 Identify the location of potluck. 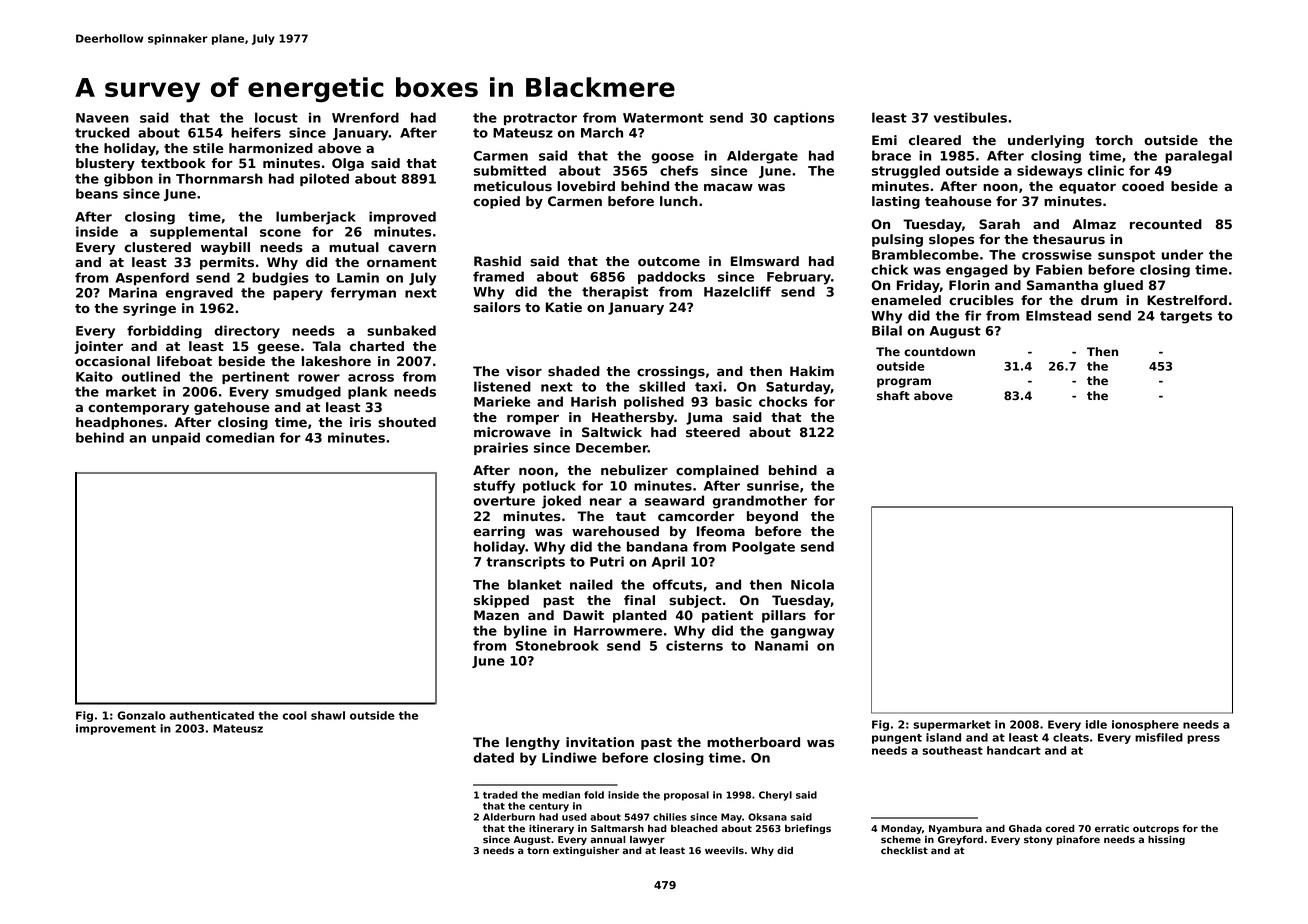
(549, 486).
